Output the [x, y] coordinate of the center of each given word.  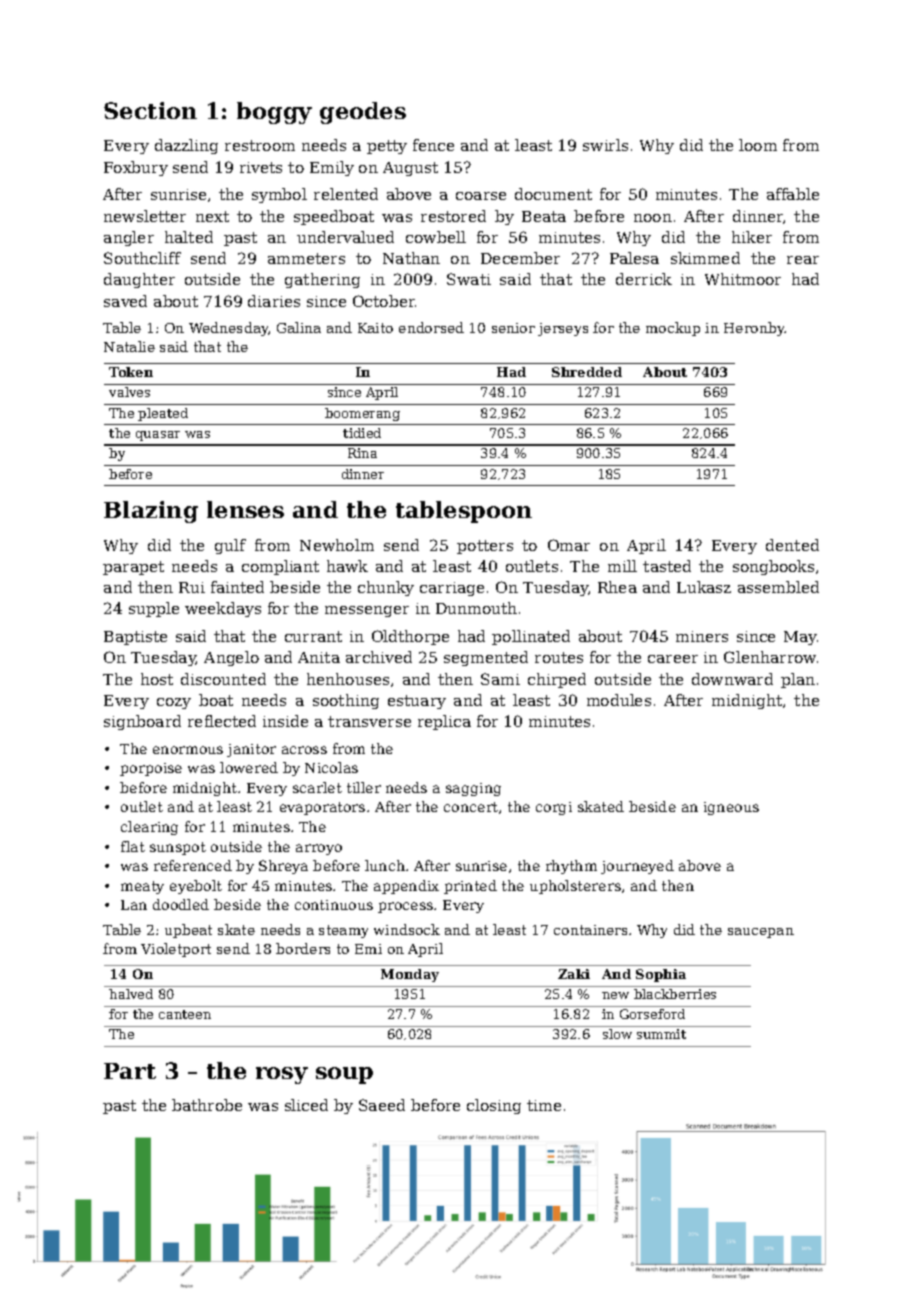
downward [732, 679]
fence [433, 145]
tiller [364, 787]
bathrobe [207, 1105]
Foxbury [136, 168]
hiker [752, 237]
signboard [142, 722]
